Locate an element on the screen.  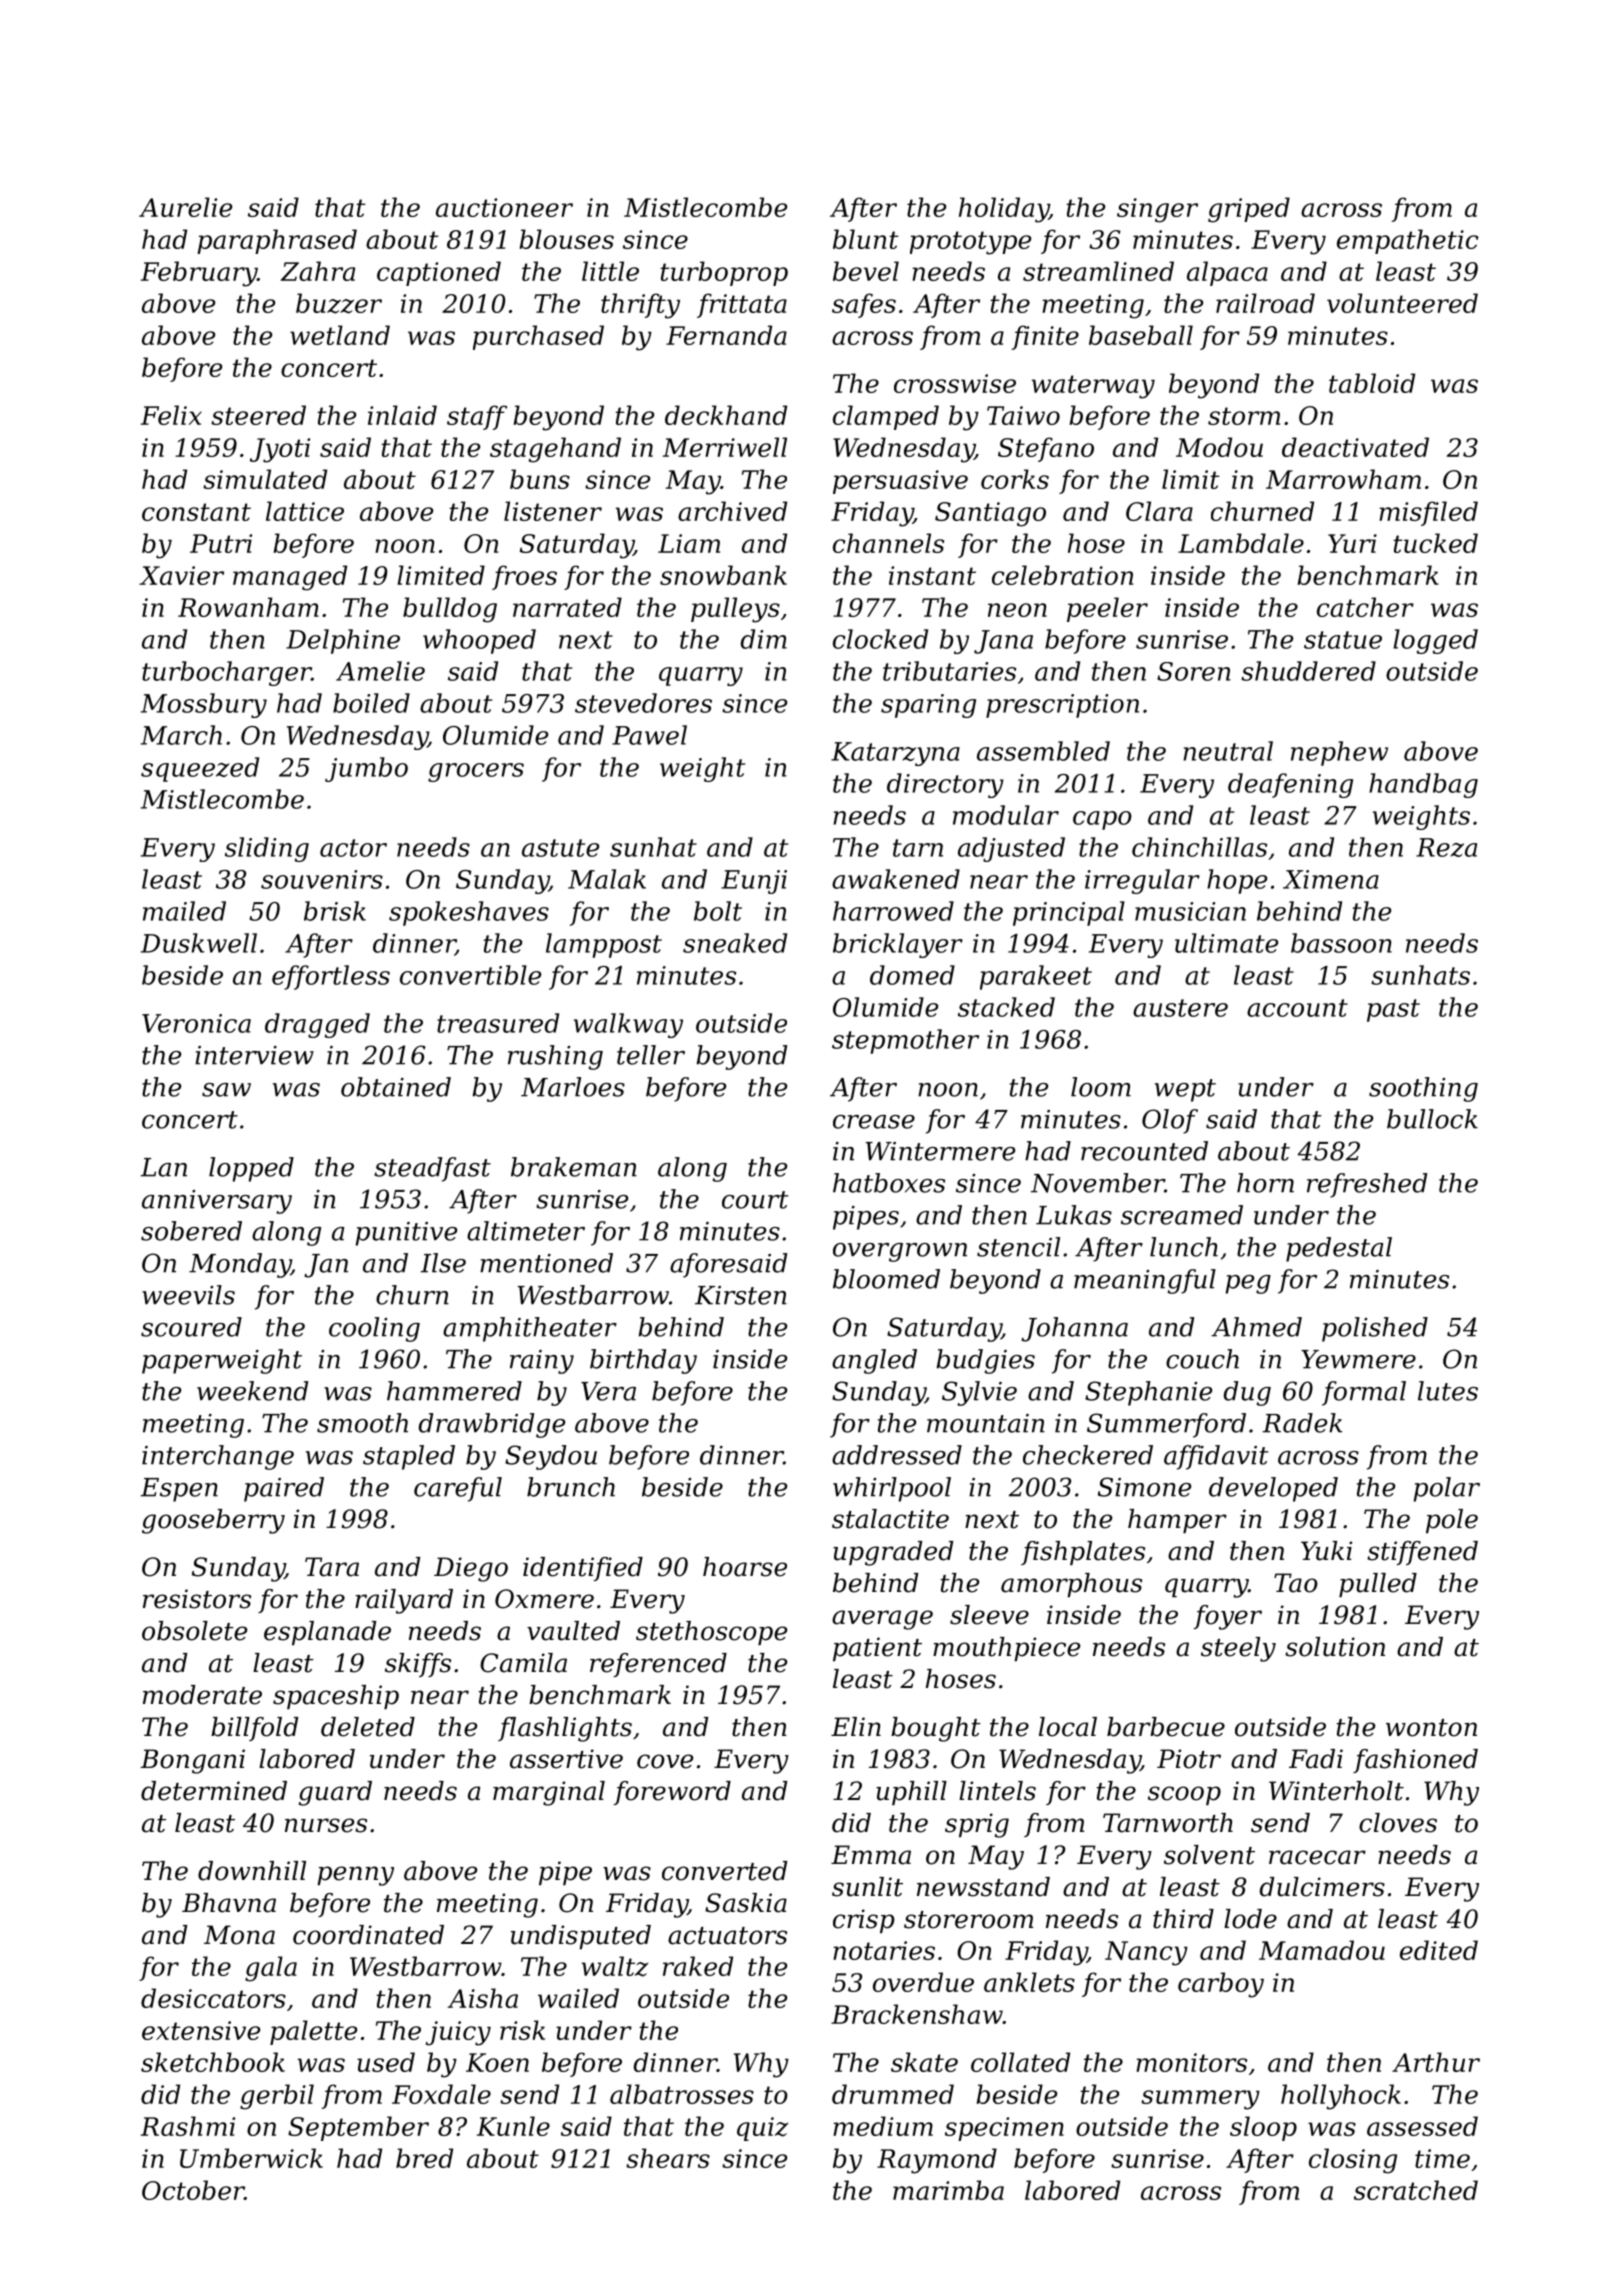
marimba is located at coordinates (948, 2190).
